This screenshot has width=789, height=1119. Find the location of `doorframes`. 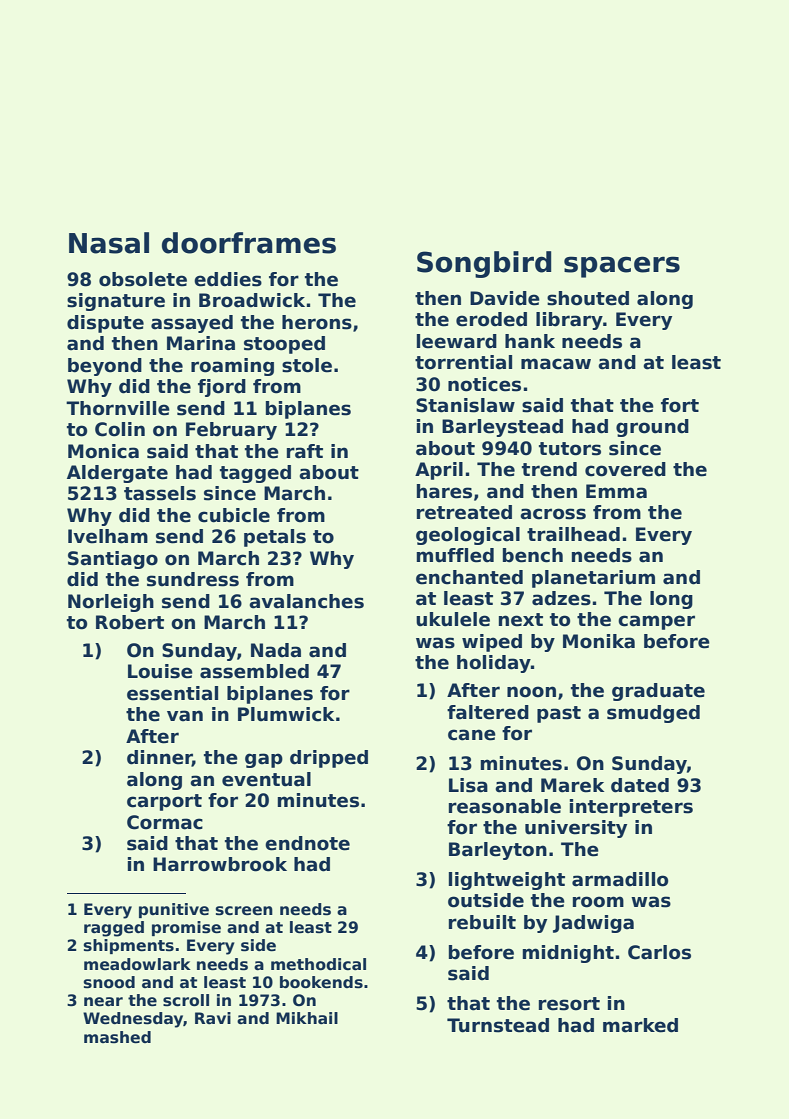

doorframes is located at coordinates (249, 243).
